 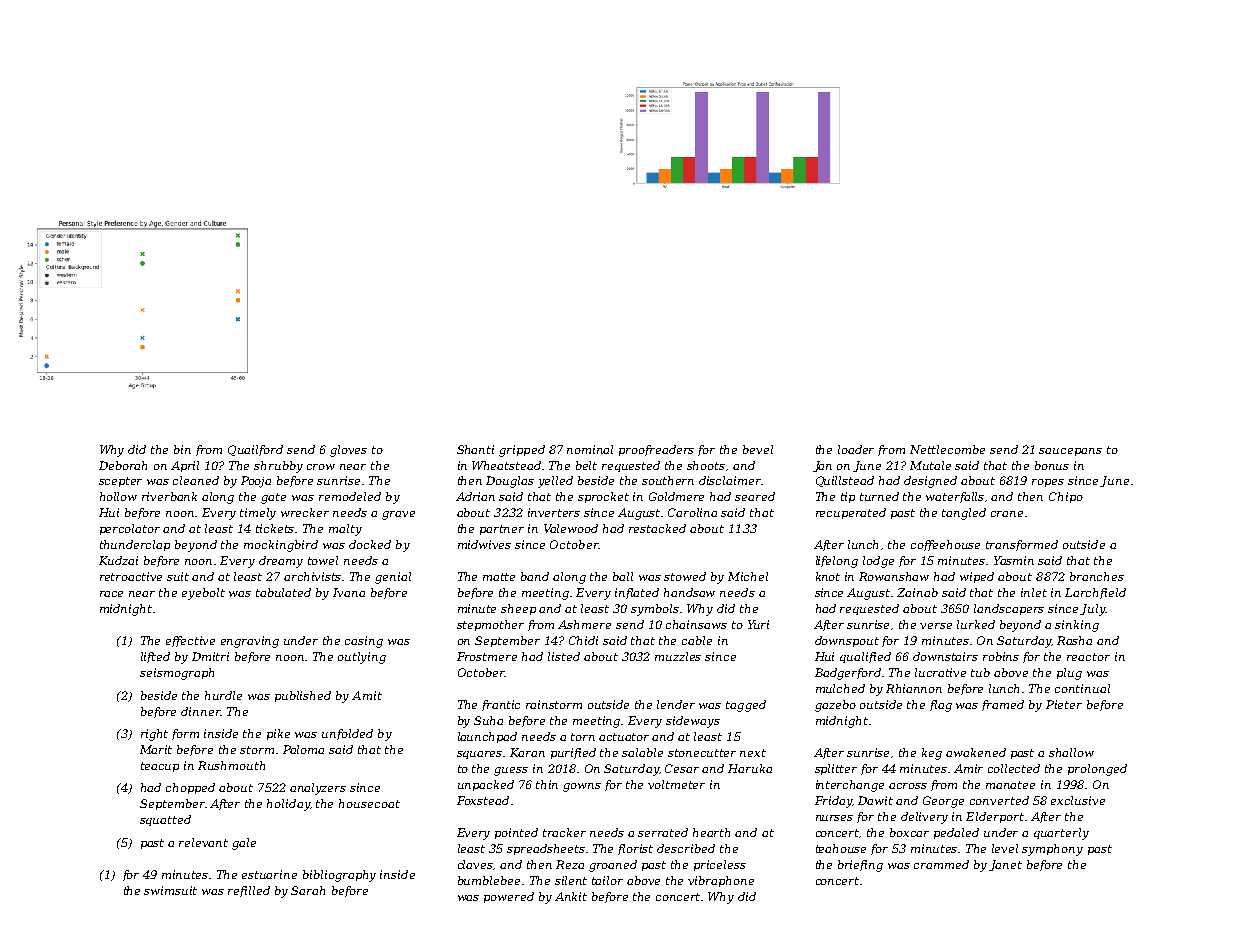 What do you see at coordinates (203, 842) in the screenshot?
I see `relevant` at bounding box center [203, 842].
